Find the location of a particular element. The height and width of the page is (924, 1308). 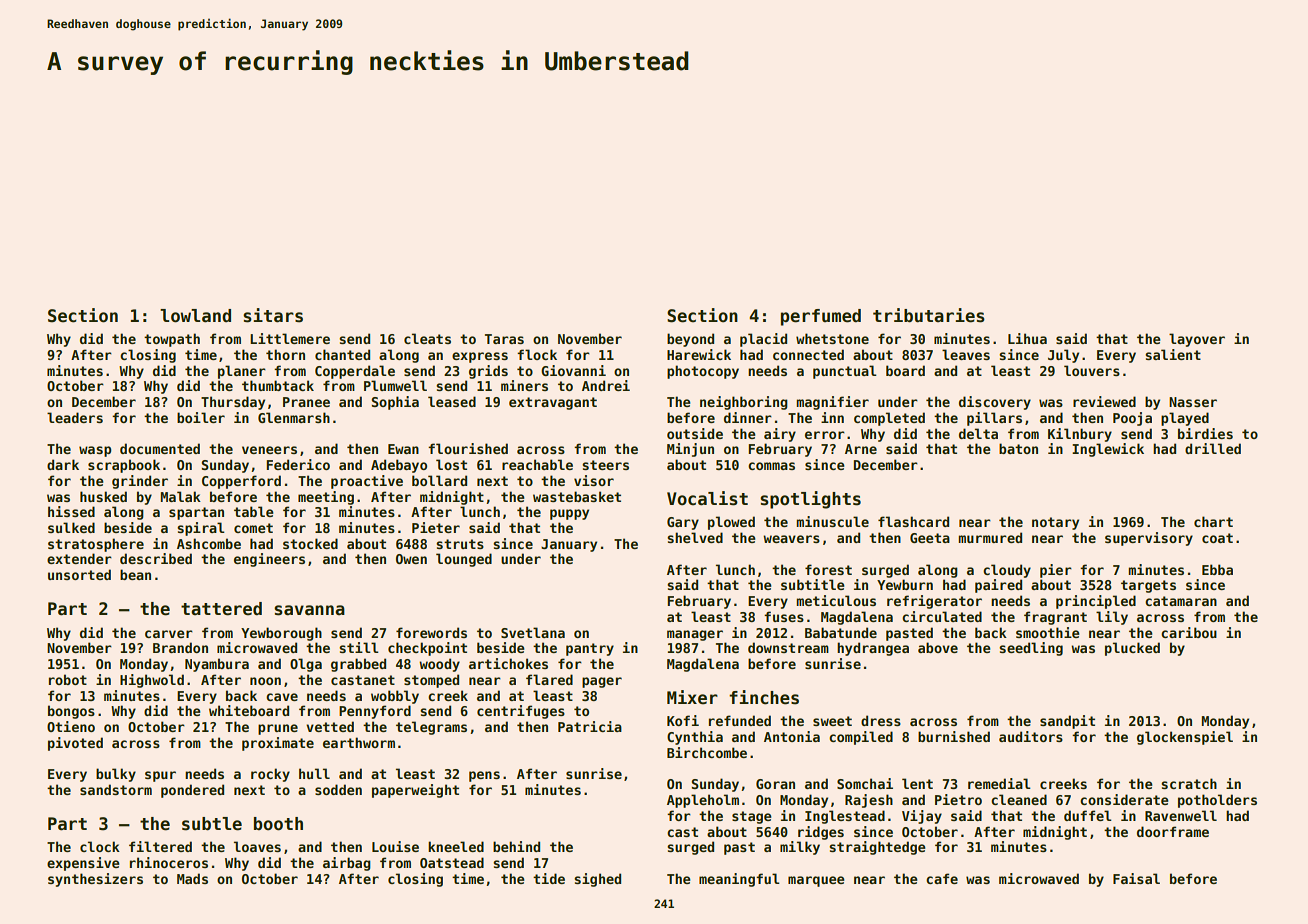

bongos is located at coordinates (71, 712).
